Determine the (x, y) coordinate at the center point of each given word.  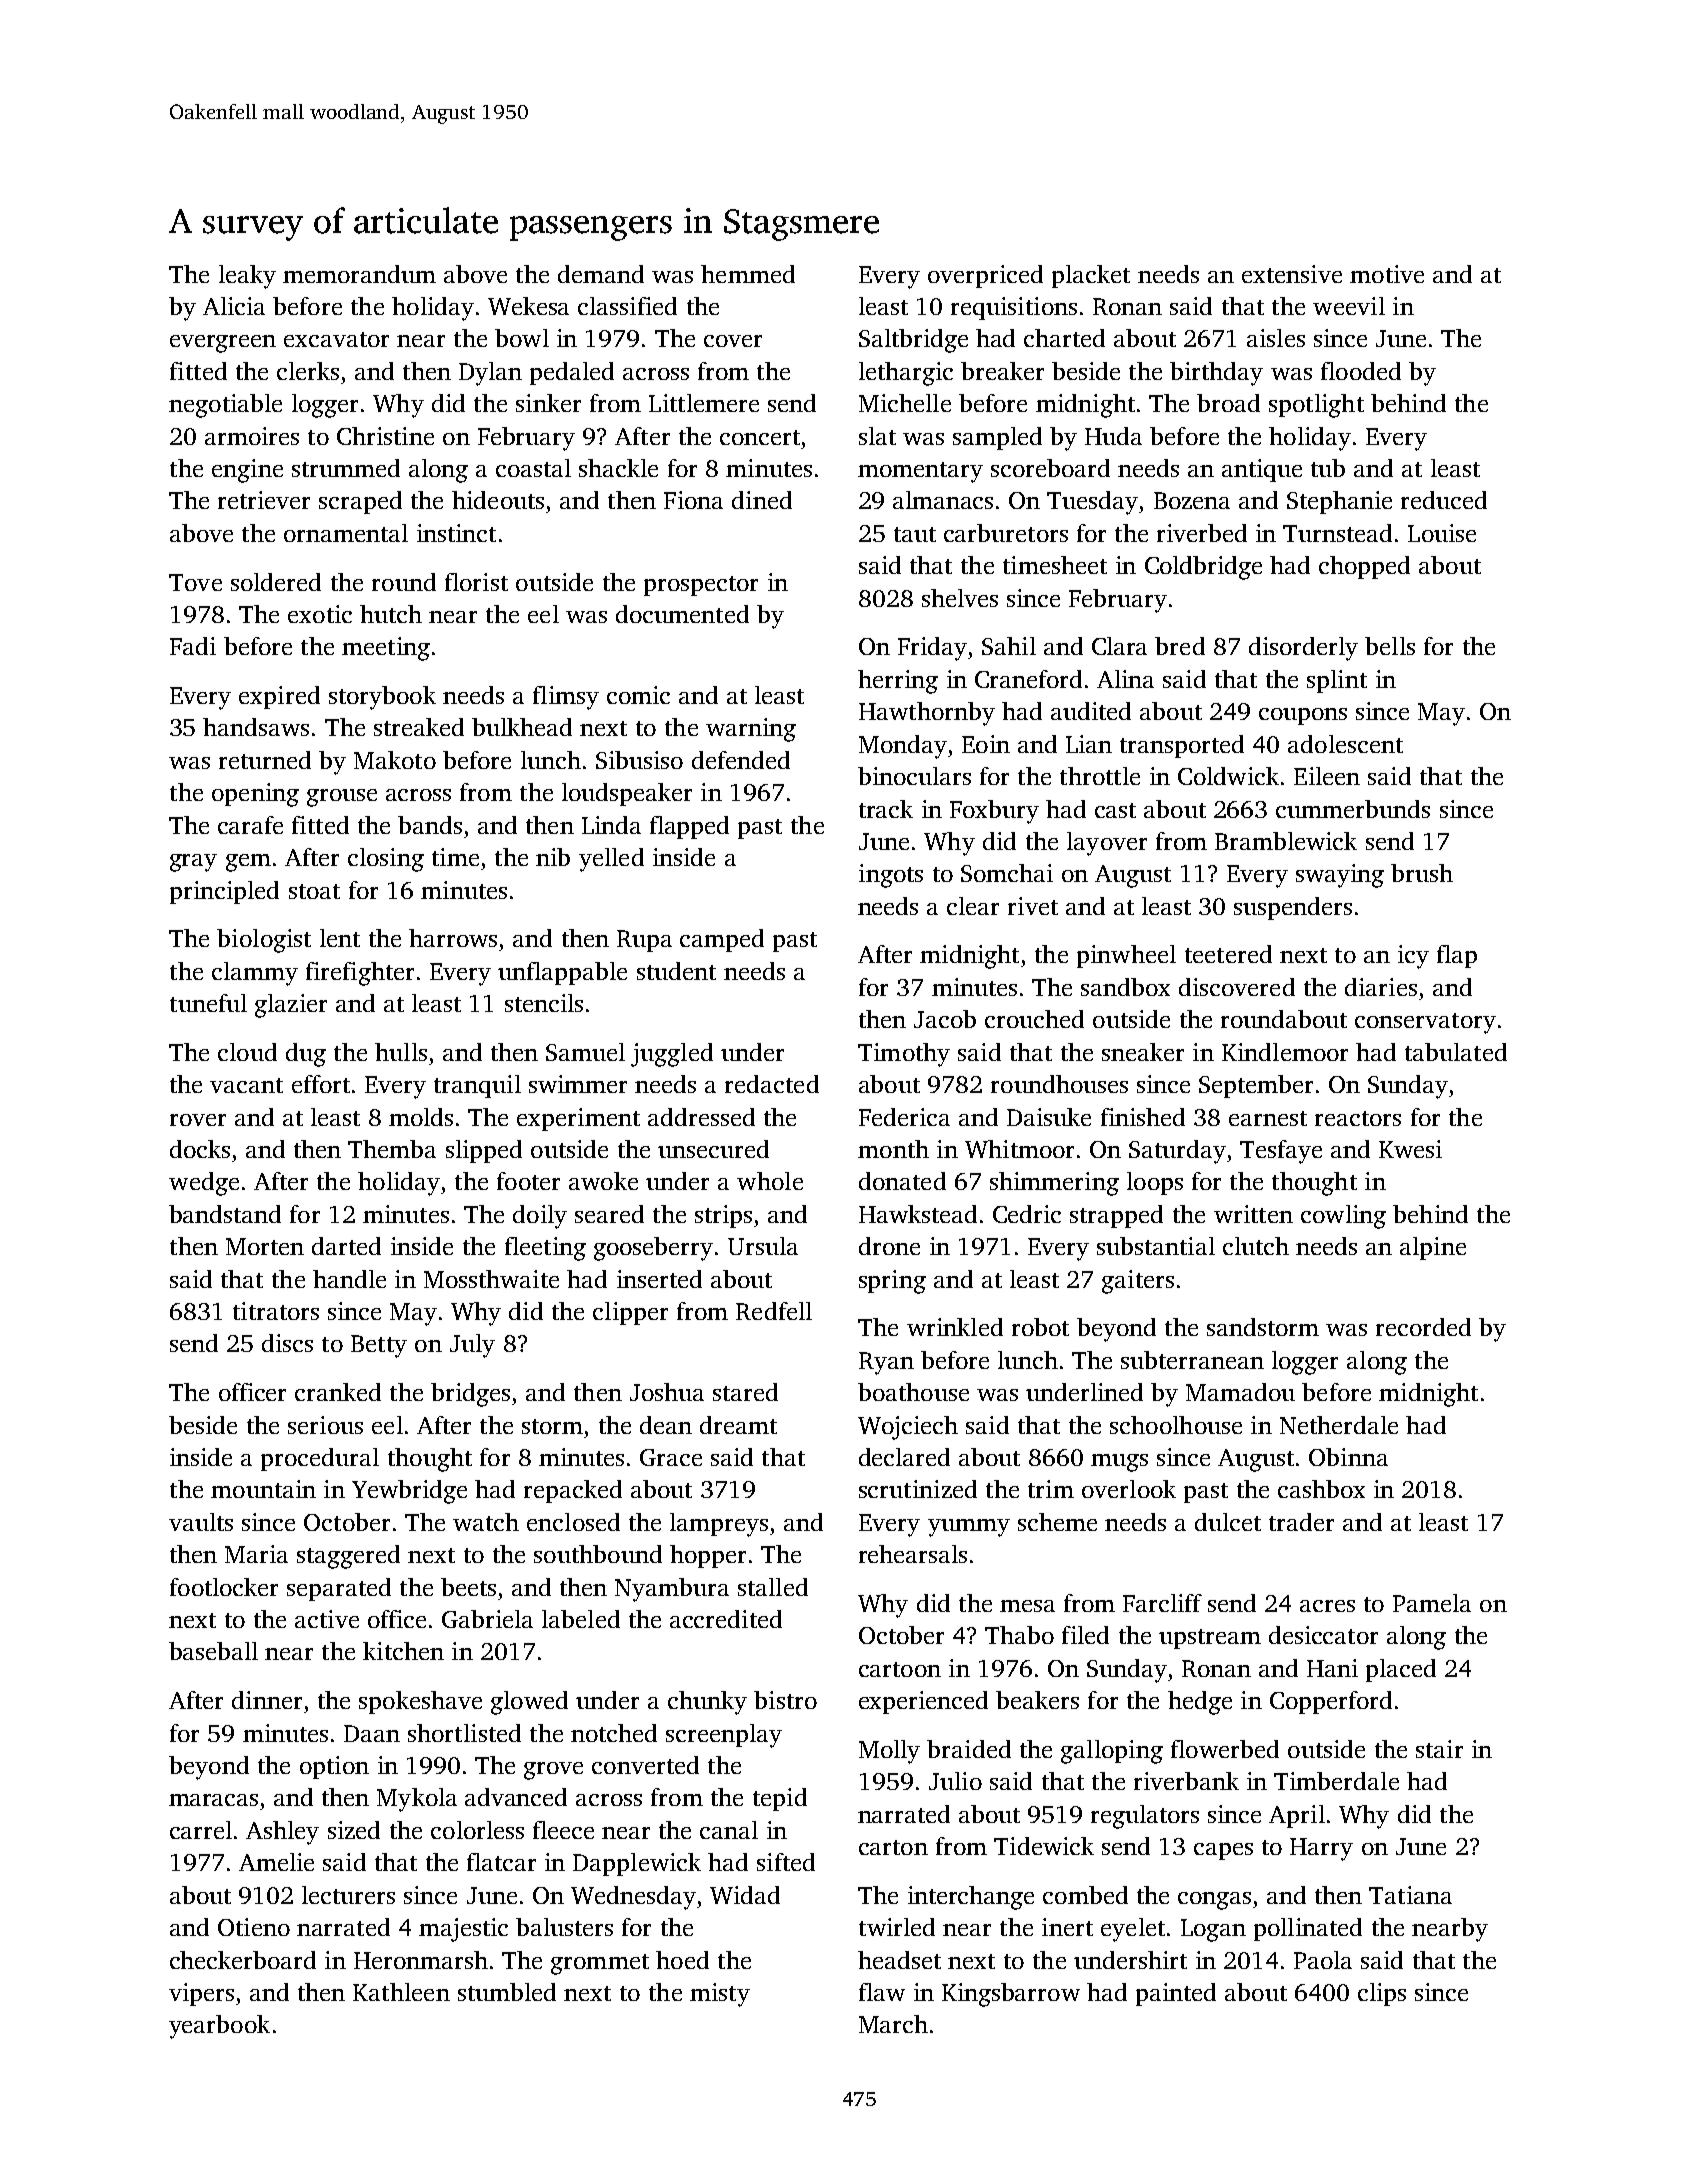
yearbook (219, 2027)
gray (193, 863)
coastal (533, 468)
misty (720, 1995)
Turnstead (1337, 533)
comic (638, 695)
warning (751, 730)
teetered (1228, 954)
